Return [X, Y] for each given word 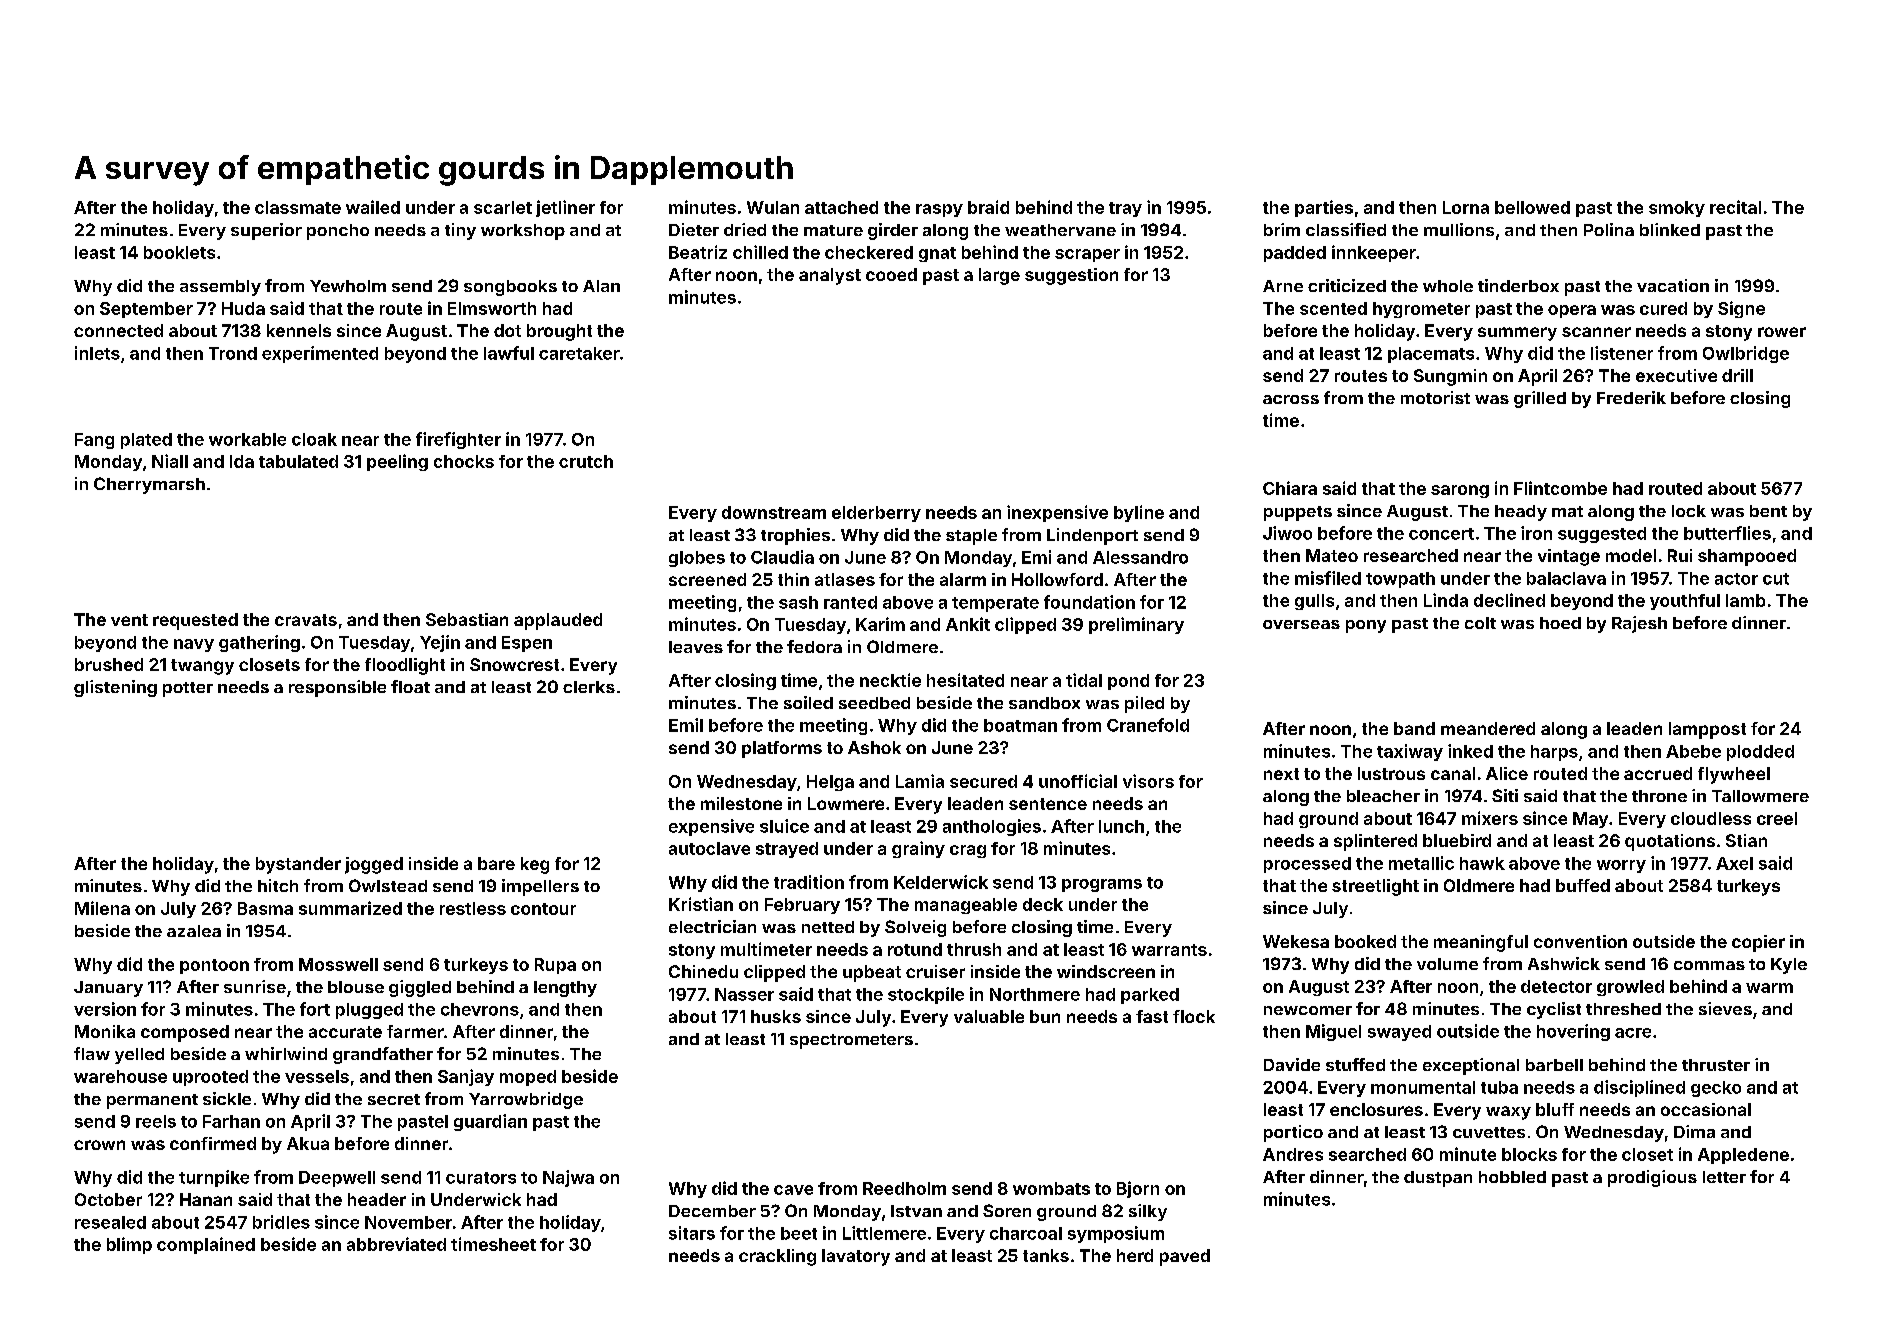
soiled [808, 702]
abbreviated [396, 1244]
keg [535, 865]
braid [988, 207]
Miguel [1333, 1032]
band [1414, 728]
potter [188, 689]
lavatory [856, 1257]
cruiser [935, 971]
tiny [460, 231]
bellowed [1532, 207]
